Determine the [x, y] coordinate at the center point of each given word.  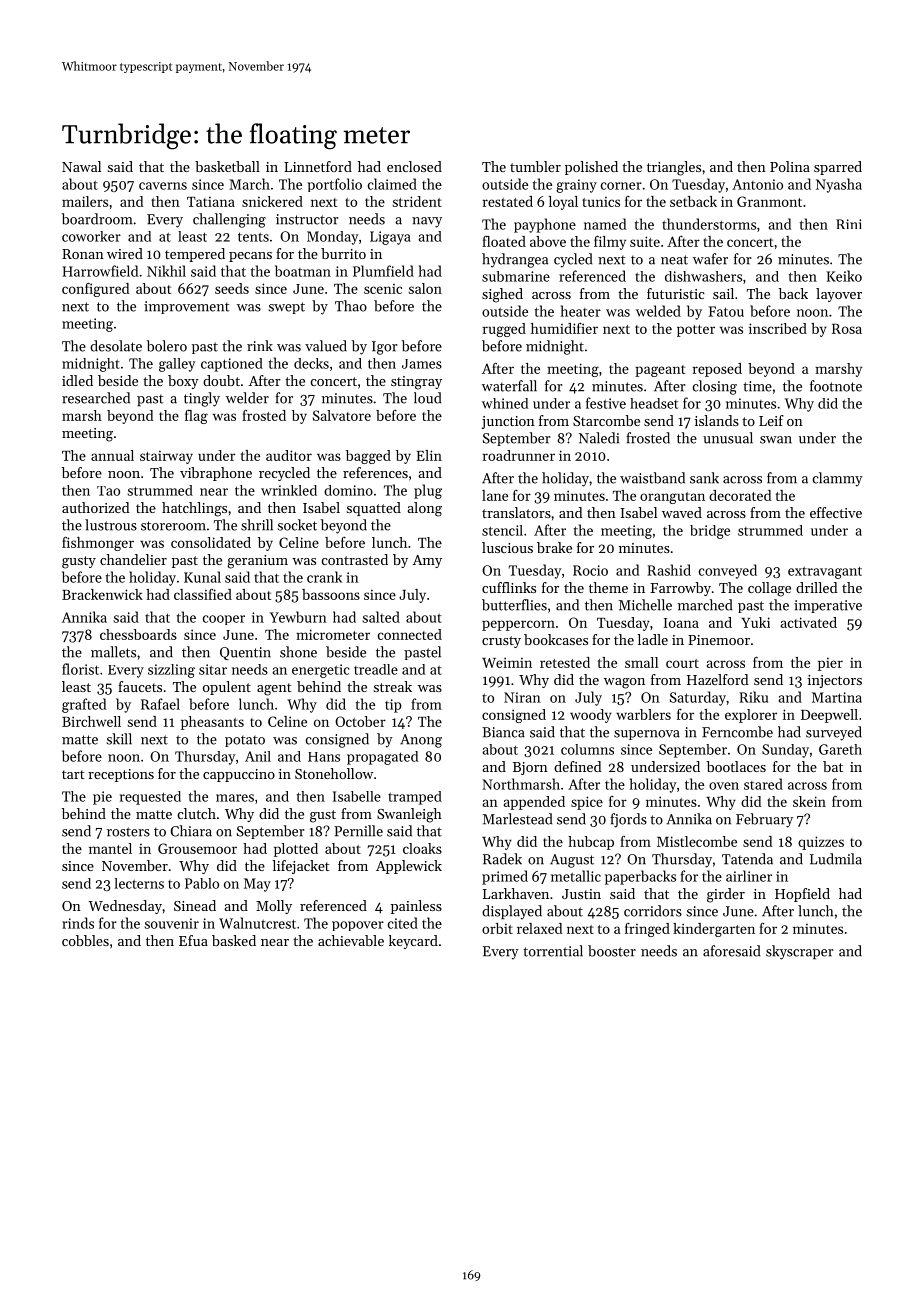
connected [410, 634]
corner [621, 186]
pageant [660, 371]
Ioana [681, 623]
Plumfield [383, 271]
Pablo [202, 883]
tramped [415, 798]
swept [287, 308]
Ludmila [836, 859]
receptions [121, 775]
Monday [332, 238]
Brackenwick [102, 594]
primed [505, 877]
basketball [227, 166]
